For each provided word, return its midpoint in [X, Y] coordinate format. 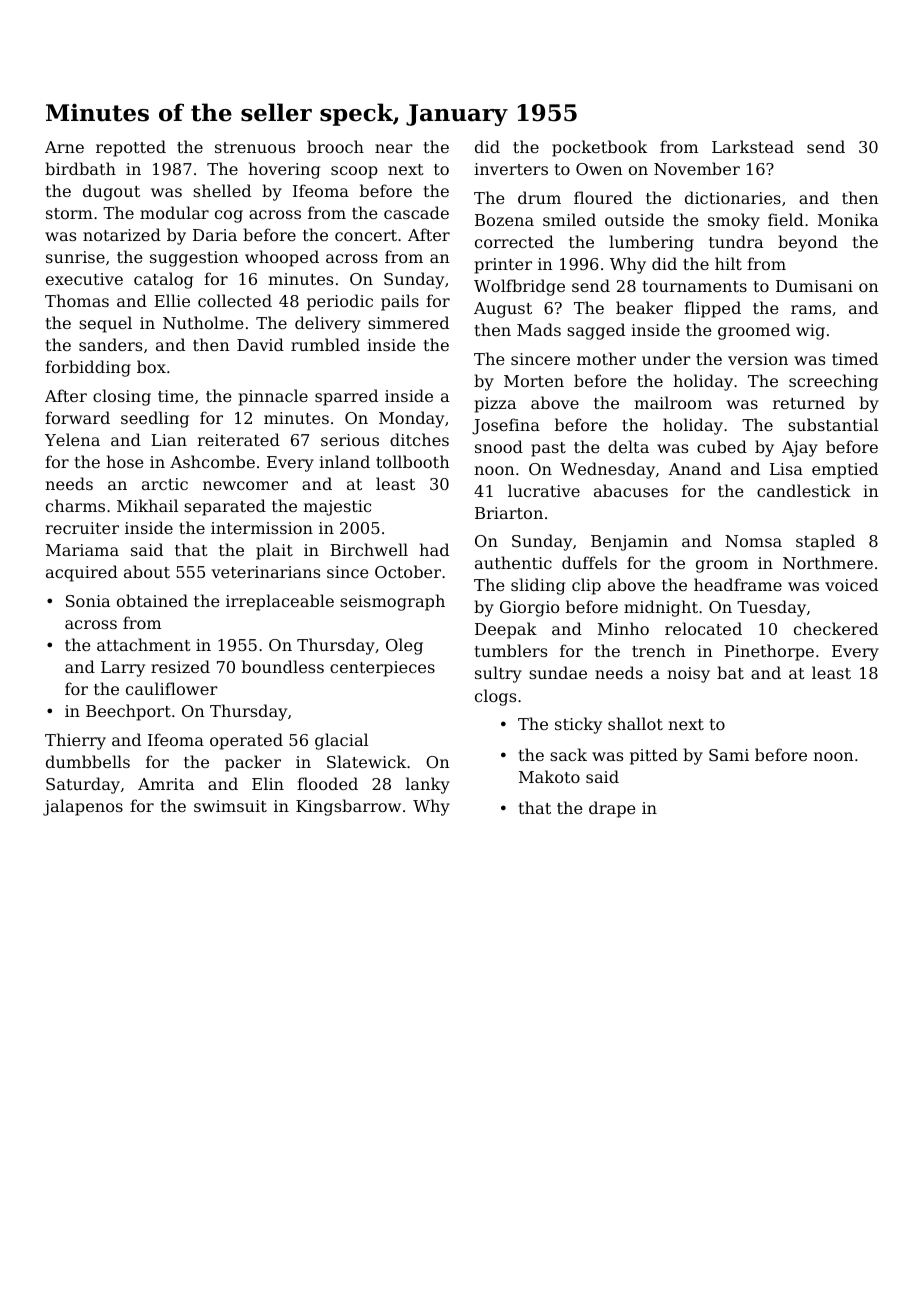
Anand [694, 468]
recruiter [82, 528]
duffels [589, 562]
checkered [836, 628]
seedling [155, 419]
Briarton [509, 513]
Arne [64, 147]
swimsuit [230, 806]
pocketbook [599, 148]
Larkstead [753, 146]
